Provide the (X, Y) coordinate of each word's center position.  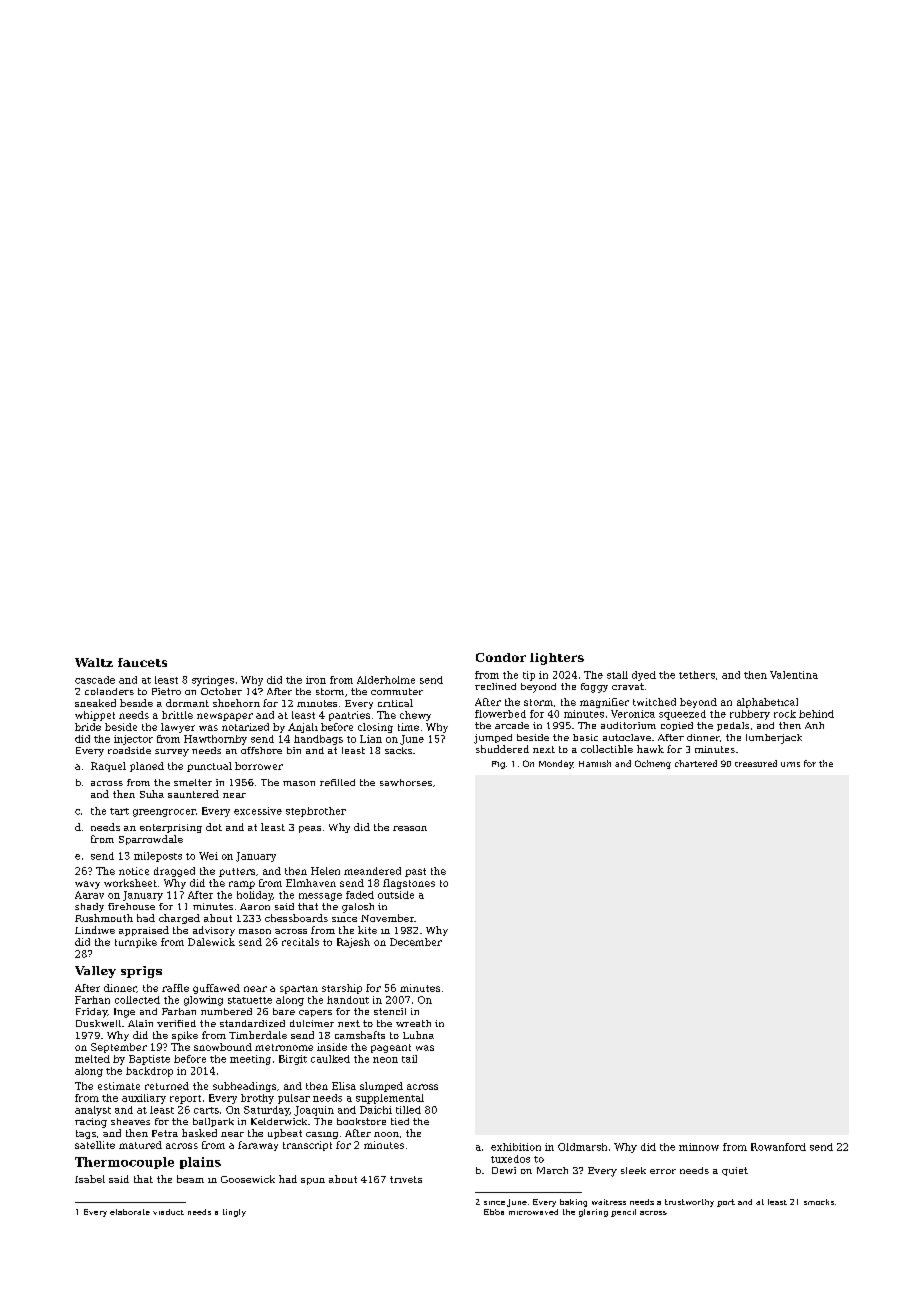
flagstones (409, 884)
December (416, 942)
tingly (234, 1213)
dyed (644, 676)
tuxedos (510, 1159)
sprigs (141, 972)
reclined (495, 686)
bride (88, 727)
